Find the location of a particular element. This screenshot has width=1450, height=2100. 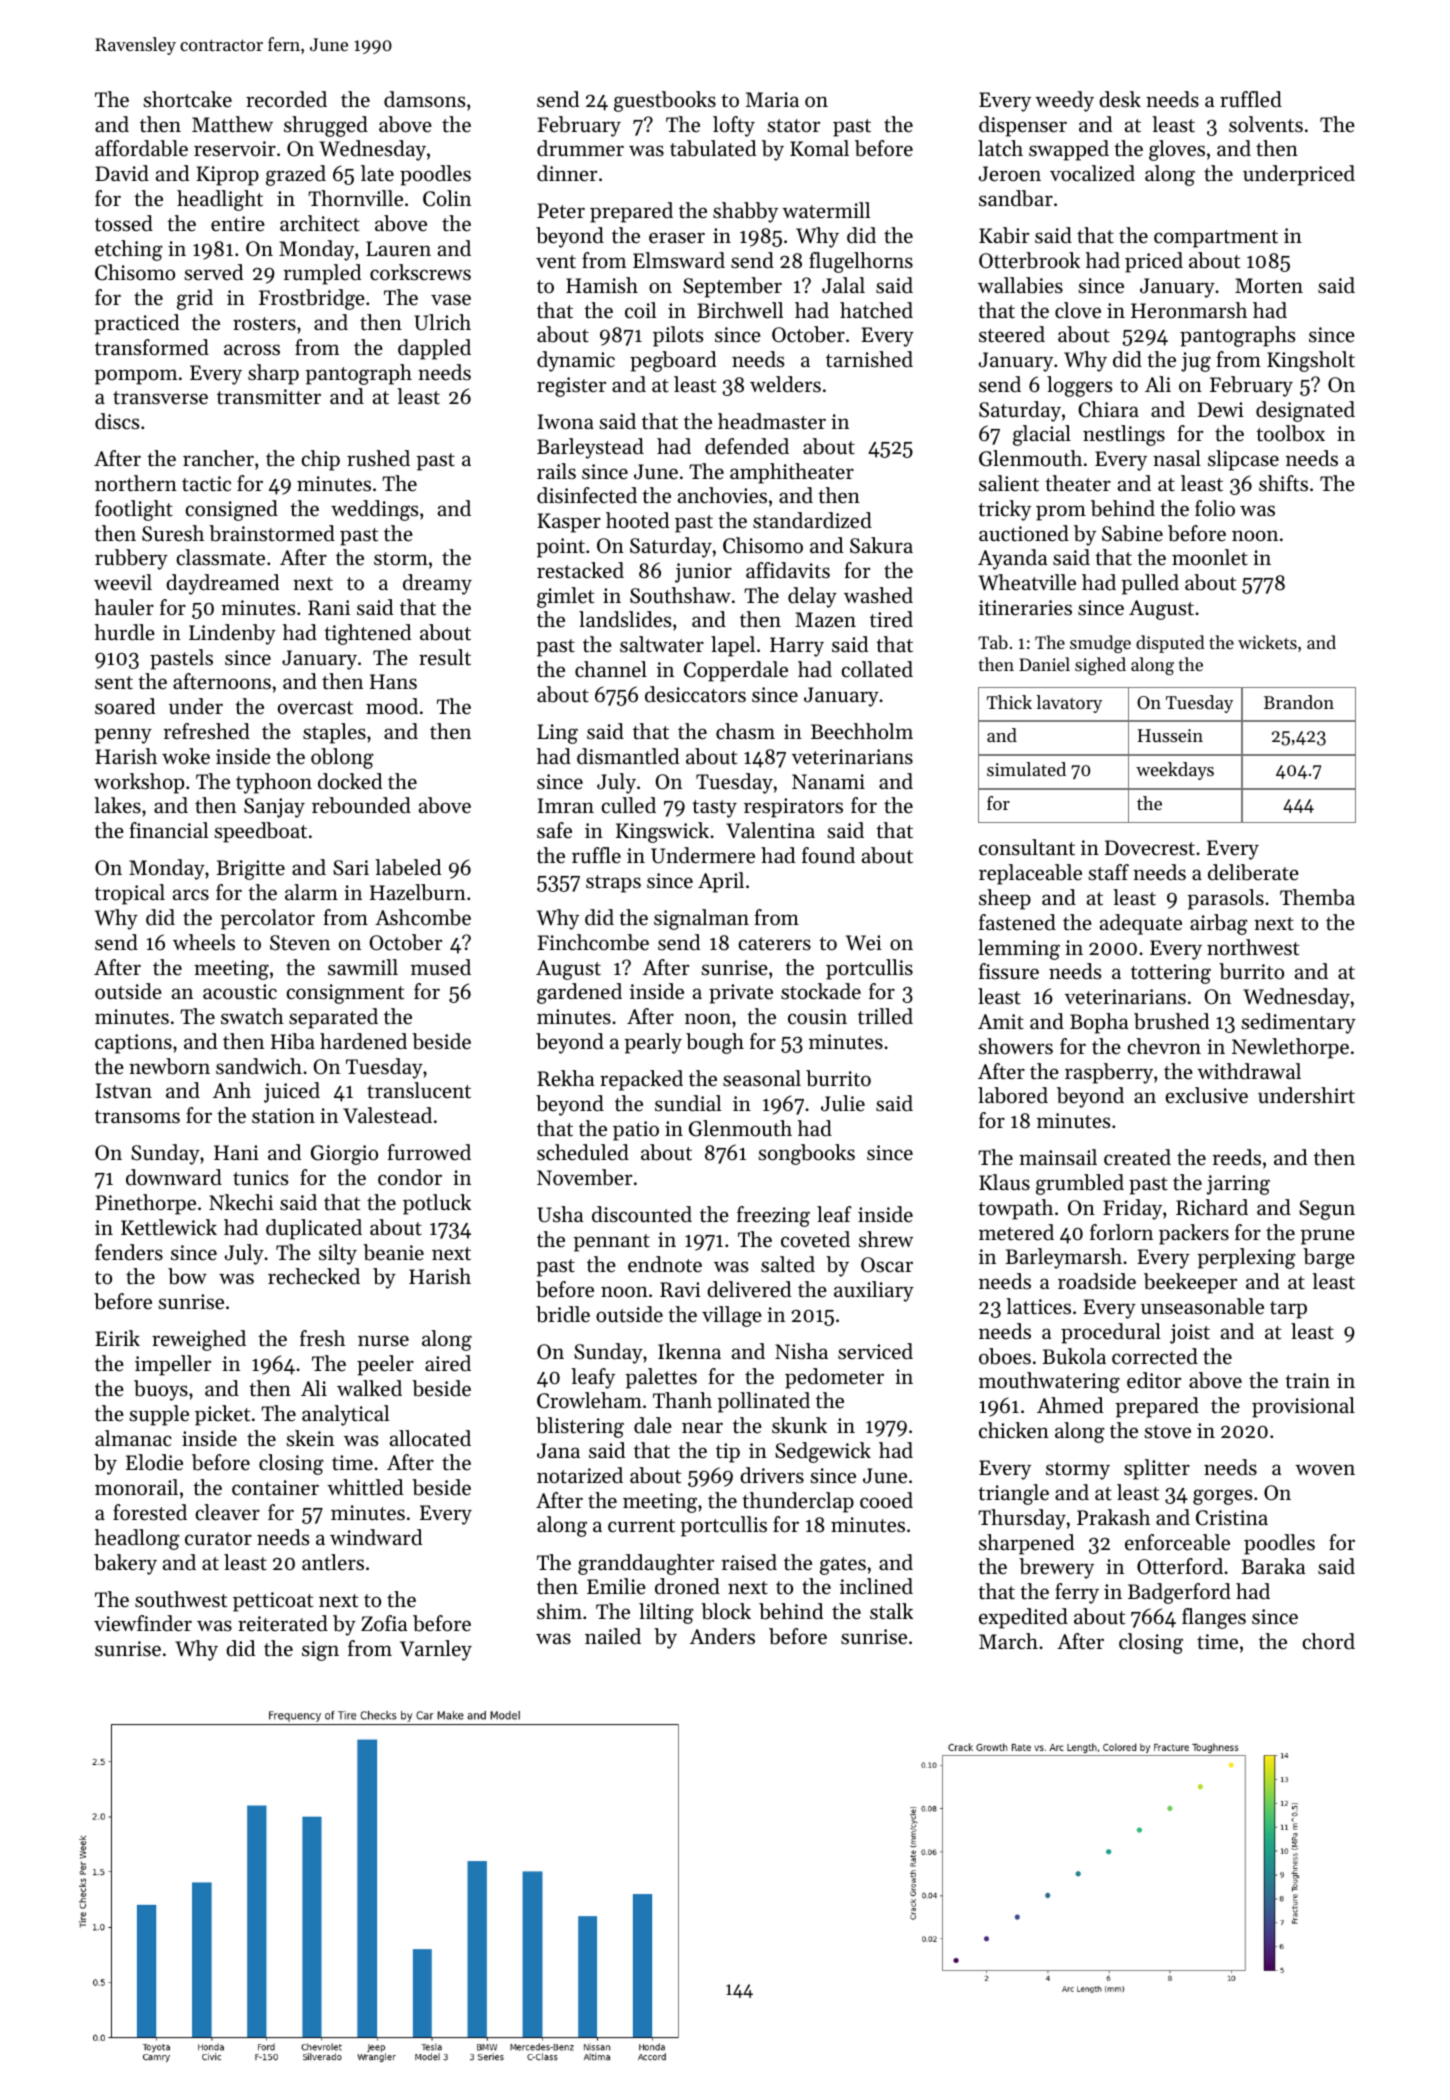

patio is located at coordinates (636, 1131).
